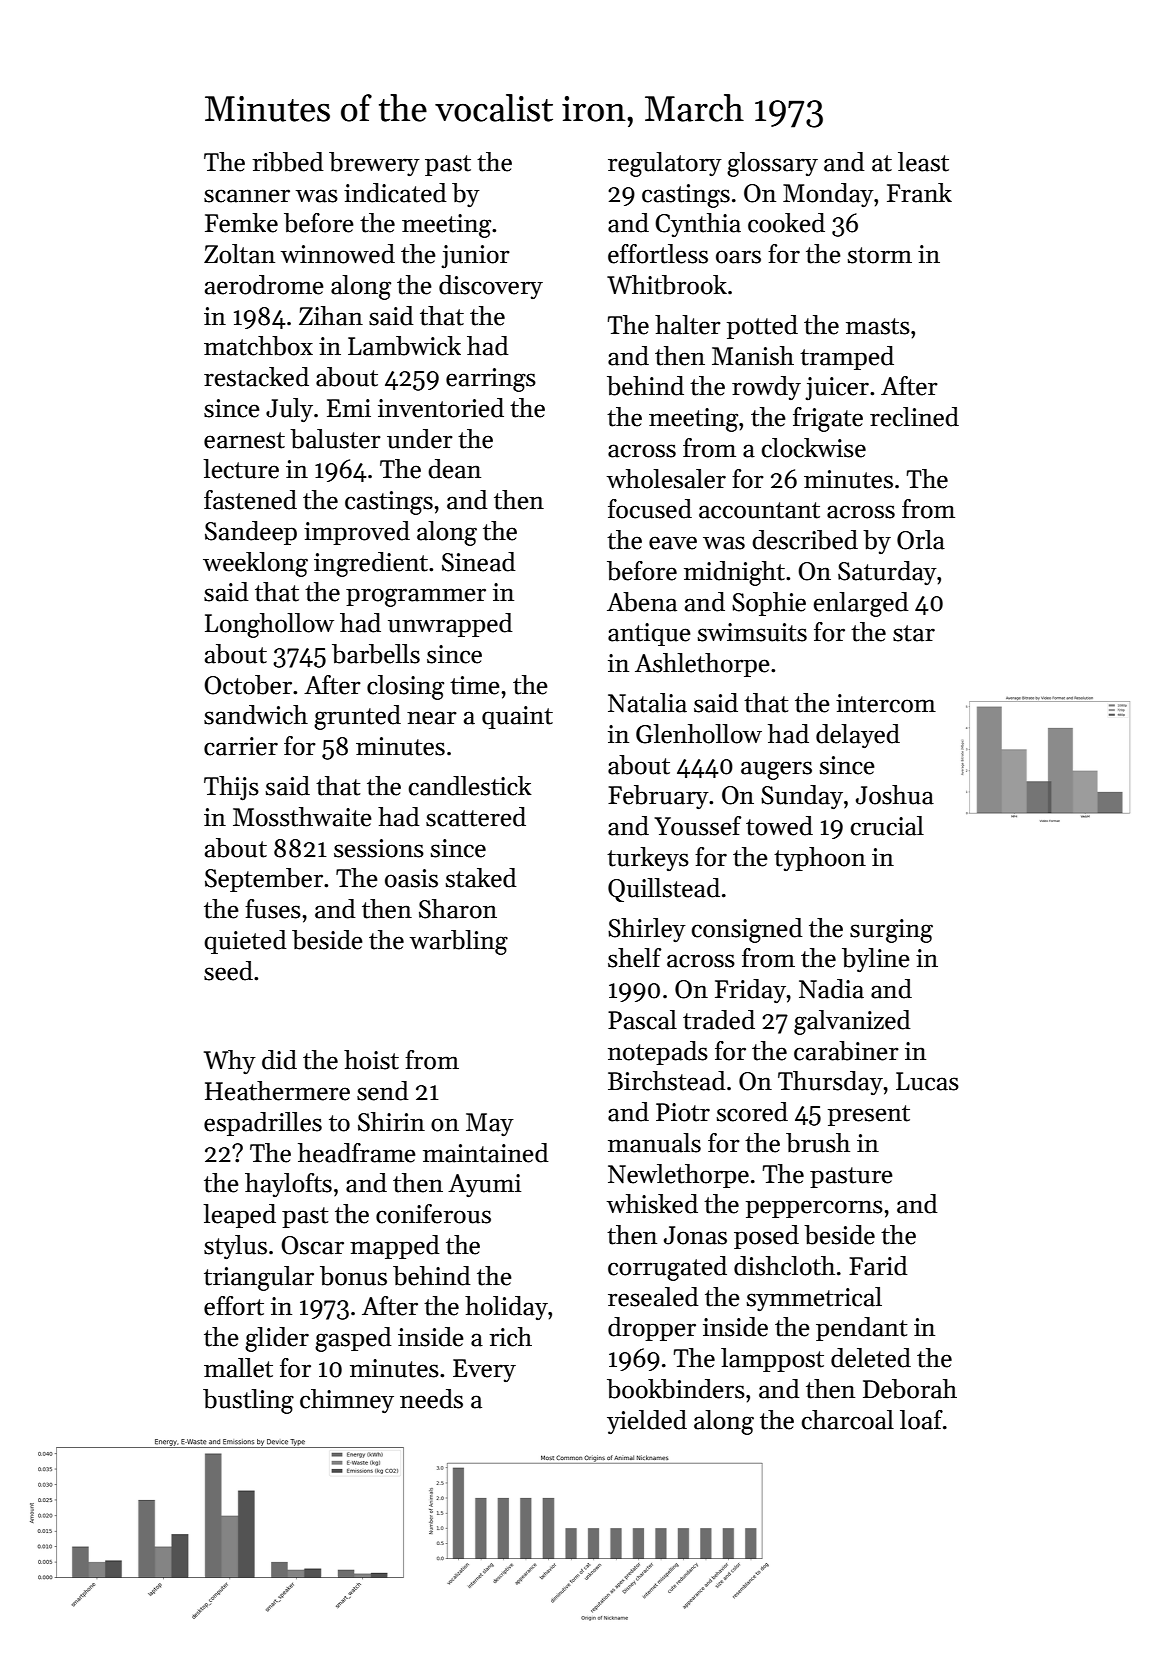 The image size is (1165, 1654). What do you see at coordinates (652, 1204) in the screenshot?
I see `whisked` at bounding box center [652, 1204].
